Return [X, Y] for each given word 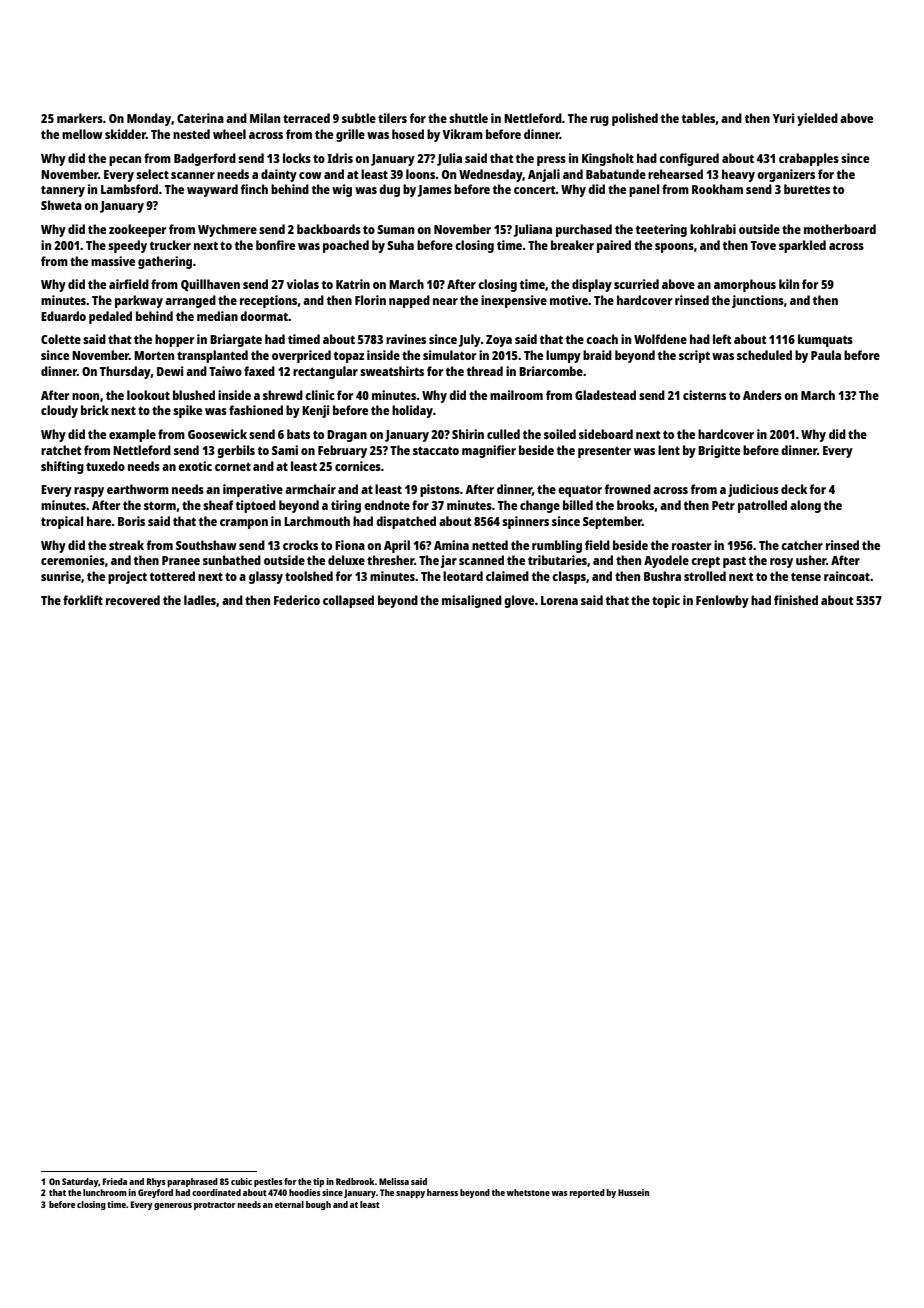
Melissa [394, 1181]
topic [666, 601]
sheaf [218, 505]
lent [669, 450]
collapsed [348, 601]
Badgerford [205, 159]
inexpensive [514, 301]
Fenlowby [722, 601]
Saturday [80, 1182]
